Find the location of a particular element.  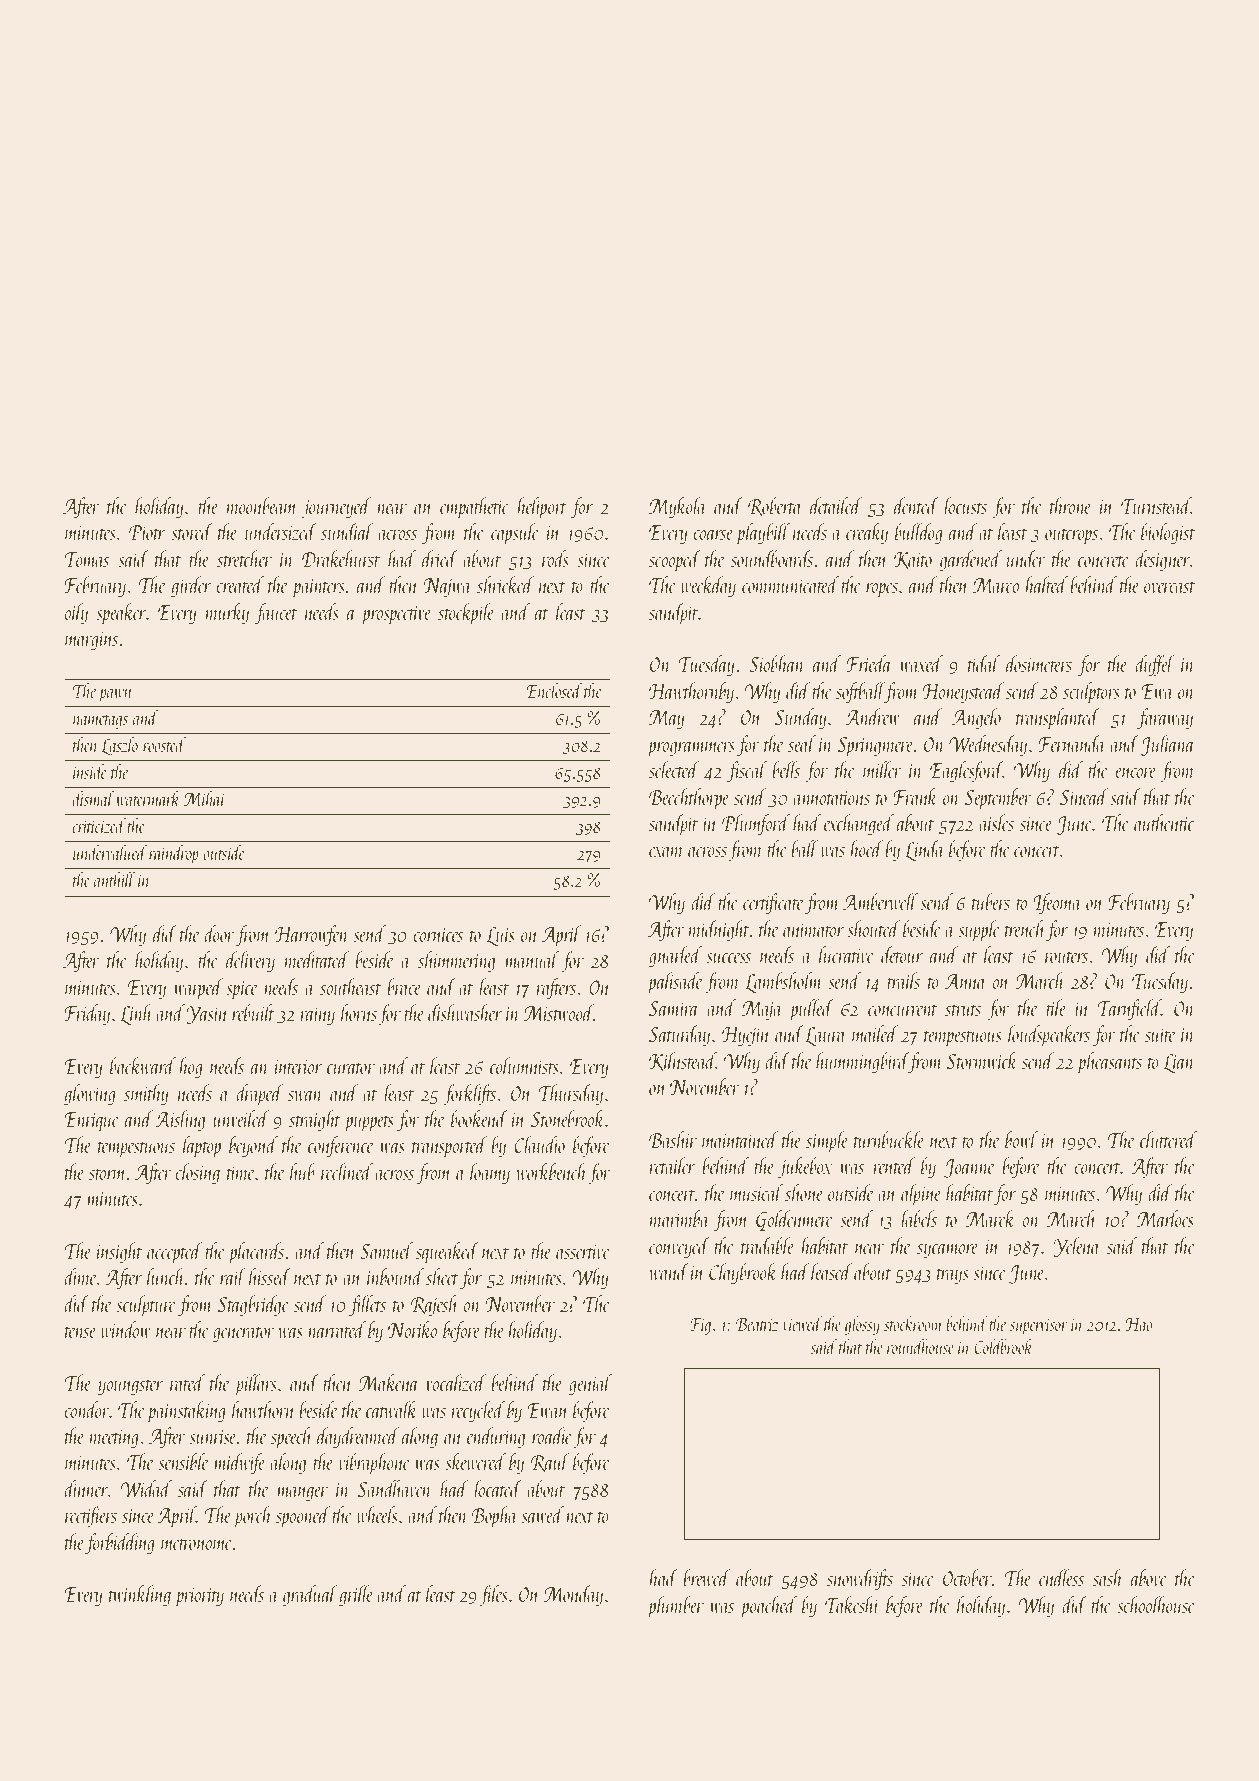

success is located at coordinates (728, 958).
